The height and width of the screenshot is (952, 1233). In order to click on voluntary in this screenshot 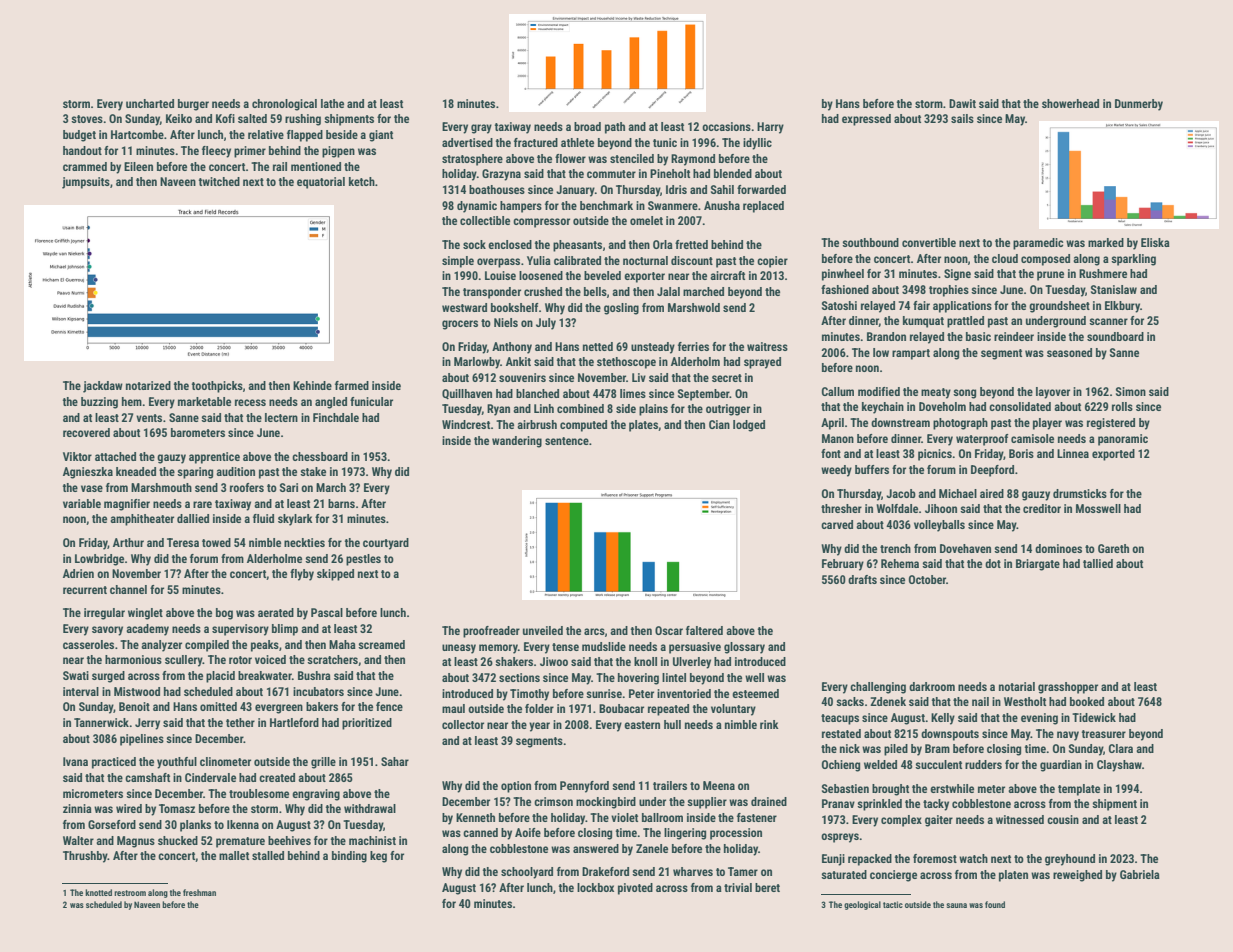, I will do `click(733, 710)`.
